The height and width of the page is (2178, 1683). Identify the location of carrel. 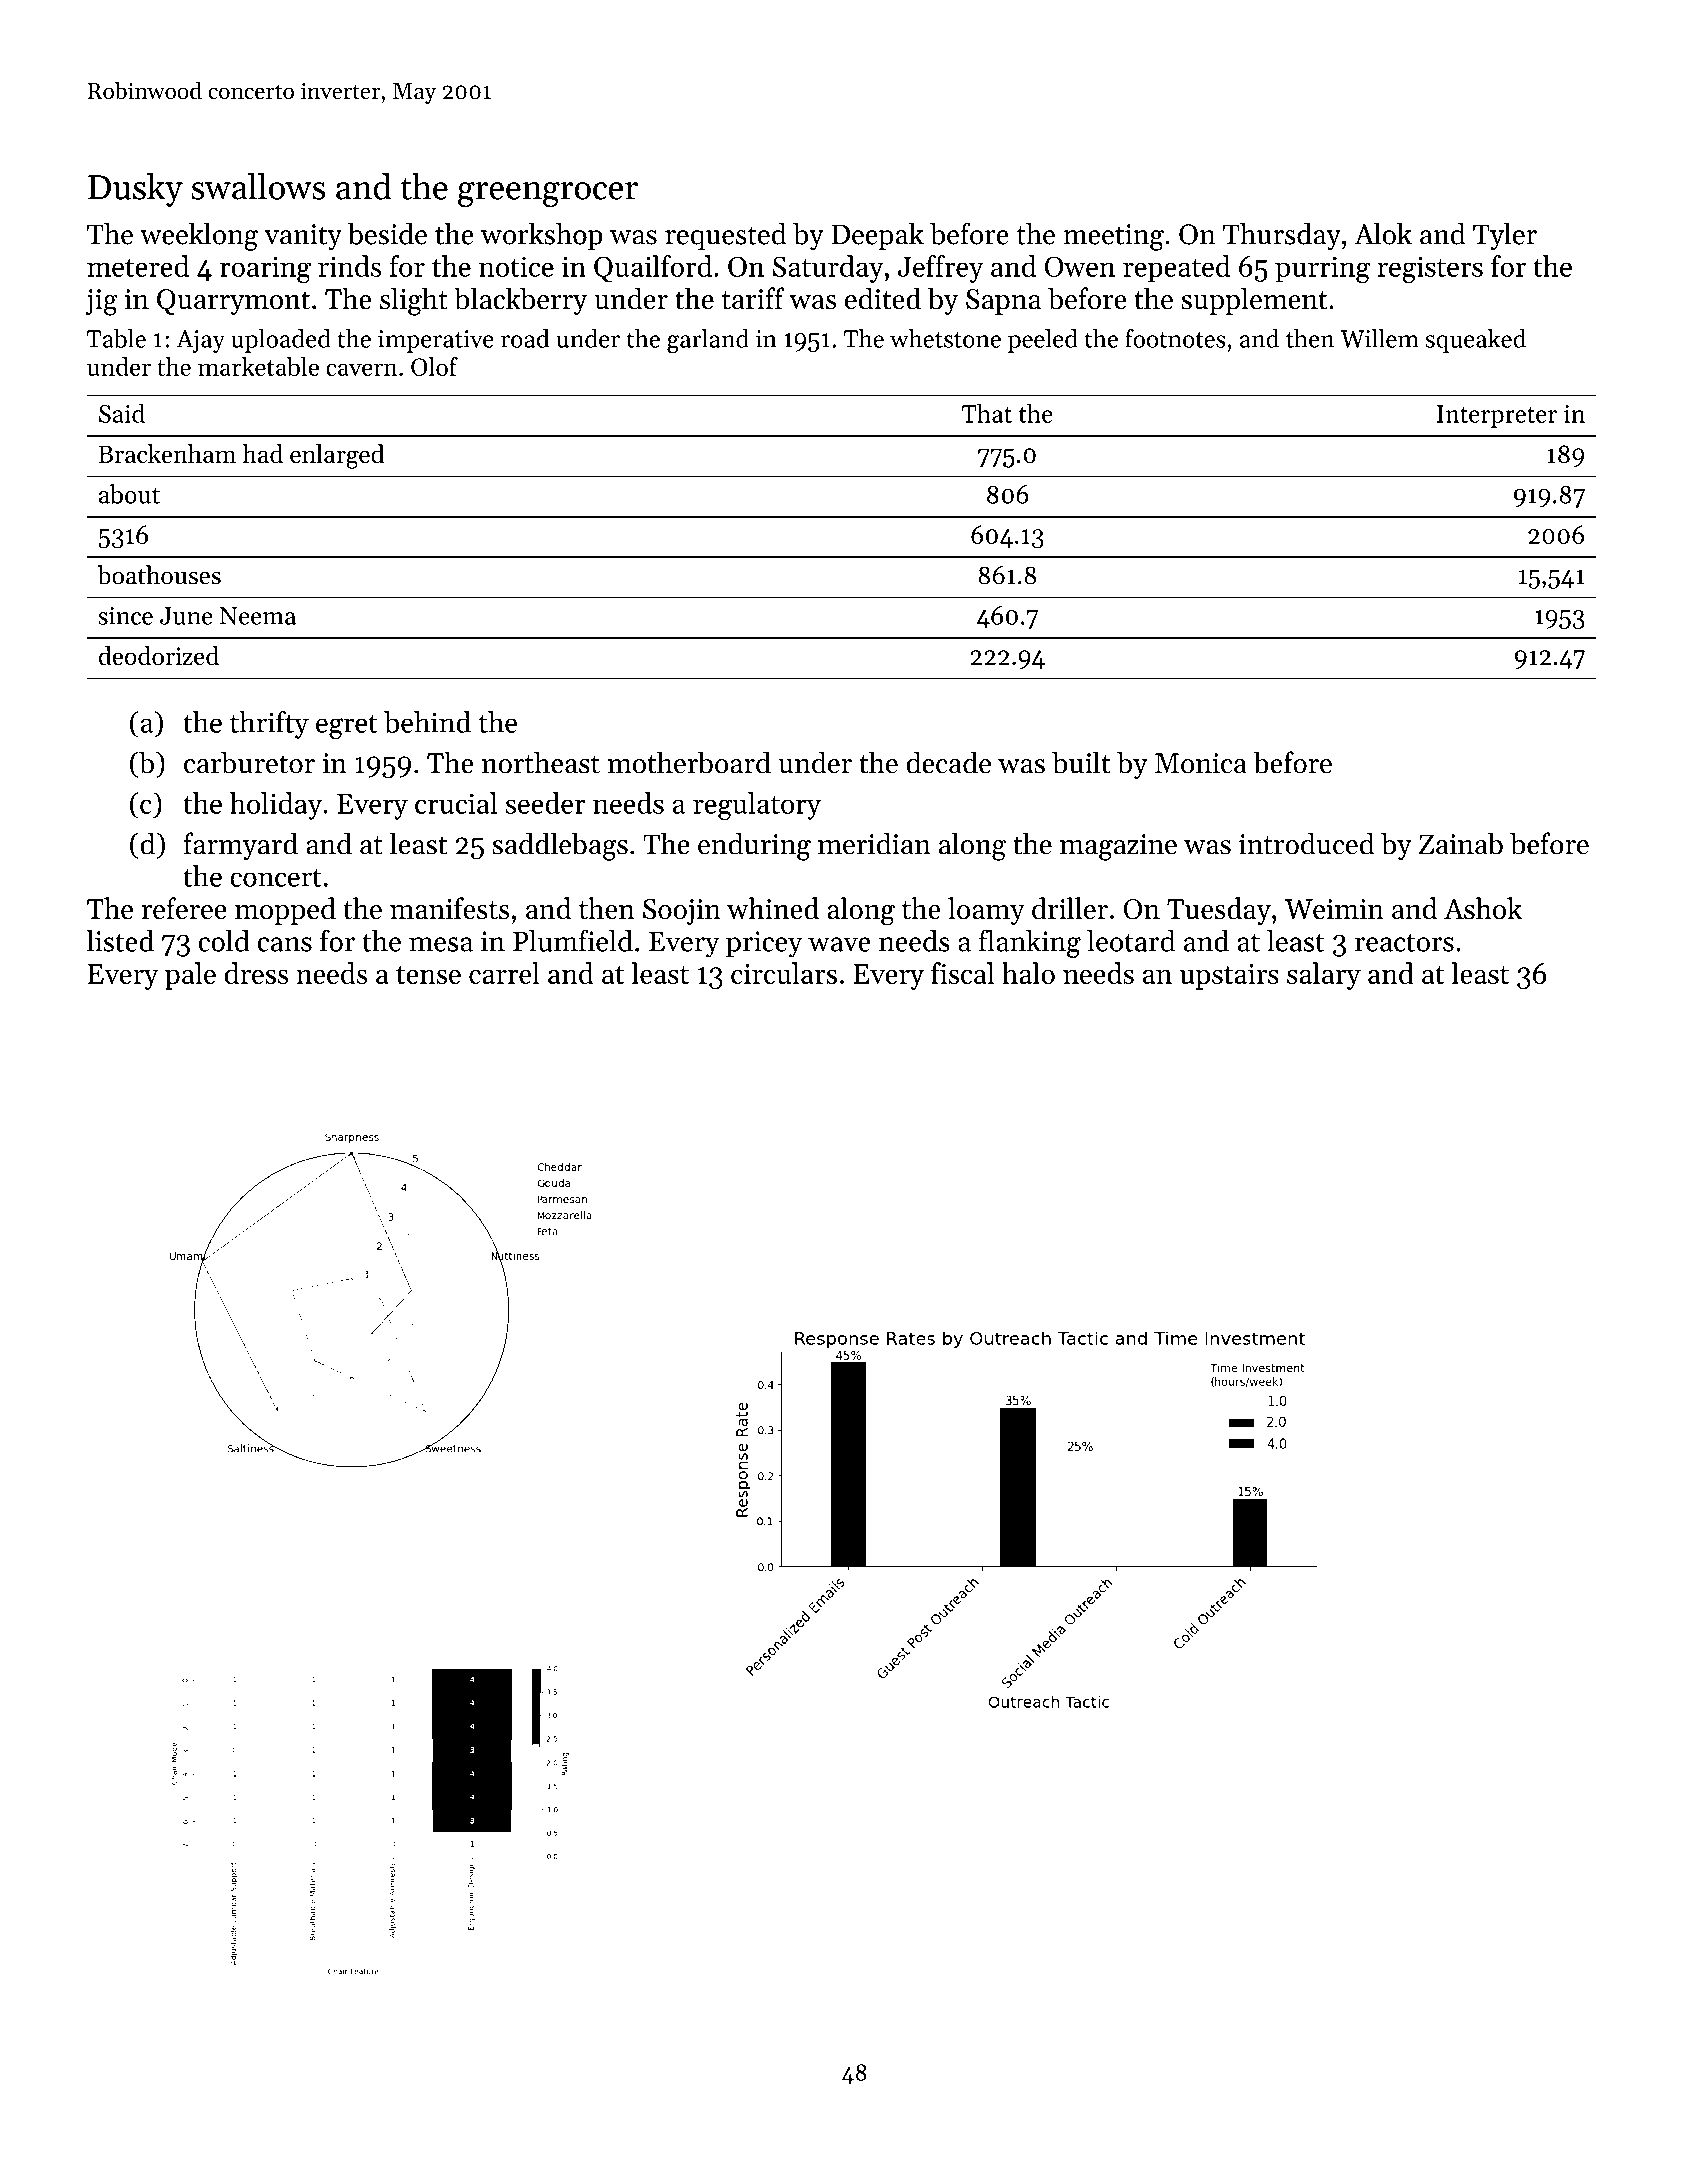
(504, 973).
